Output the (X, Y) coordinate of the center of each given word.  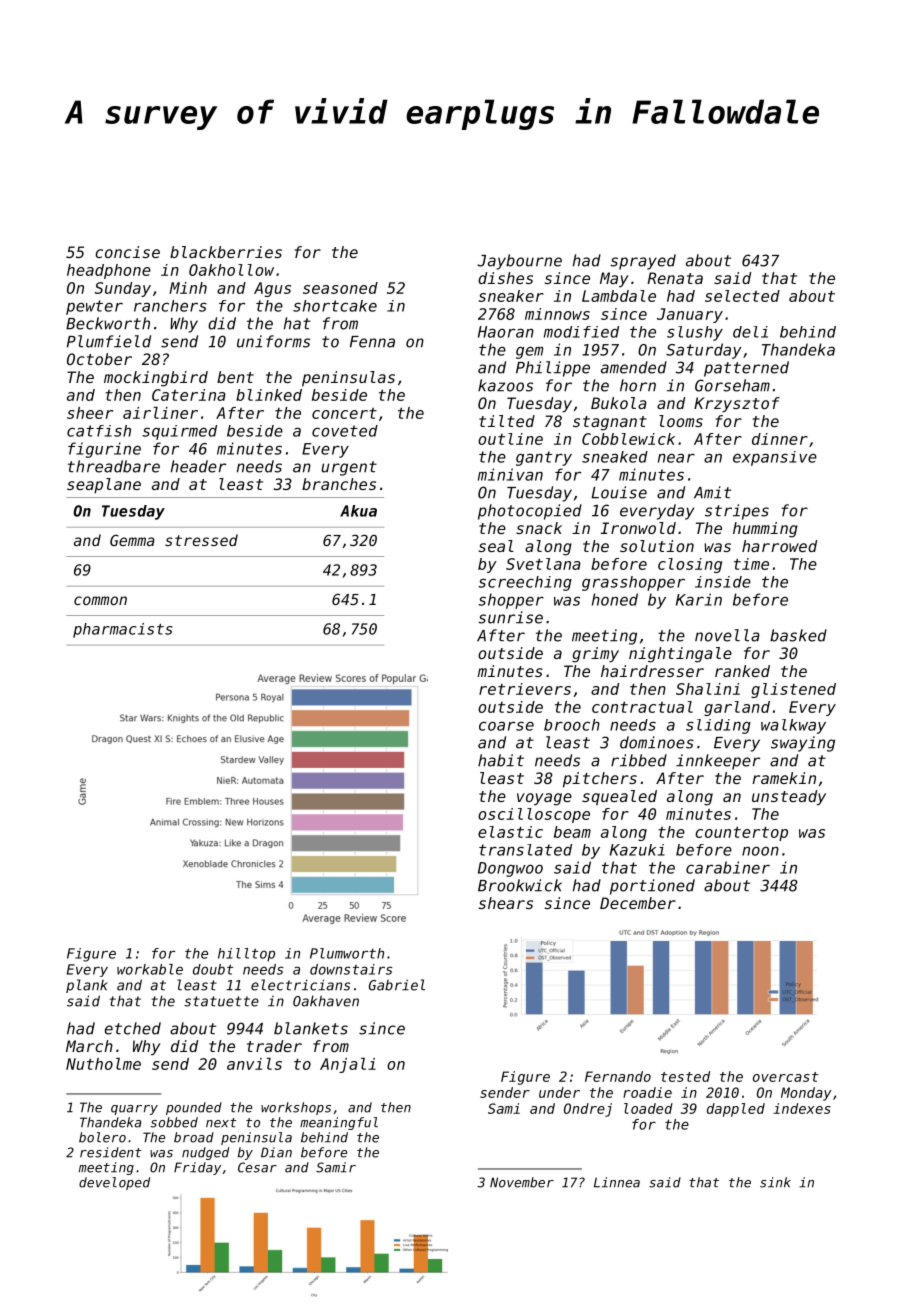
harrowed (779, 546)
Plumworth (347, 953)
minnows (557, 314)
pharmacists (123, 630)
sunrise (510, 617)
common (100, 600)
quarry (134, 1110)
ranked (742, 671)
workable (150, 969)
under (559, 1092)
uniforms (273, 341)
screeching (525, 583)
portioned (652, 887)
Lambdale (619, 296)
